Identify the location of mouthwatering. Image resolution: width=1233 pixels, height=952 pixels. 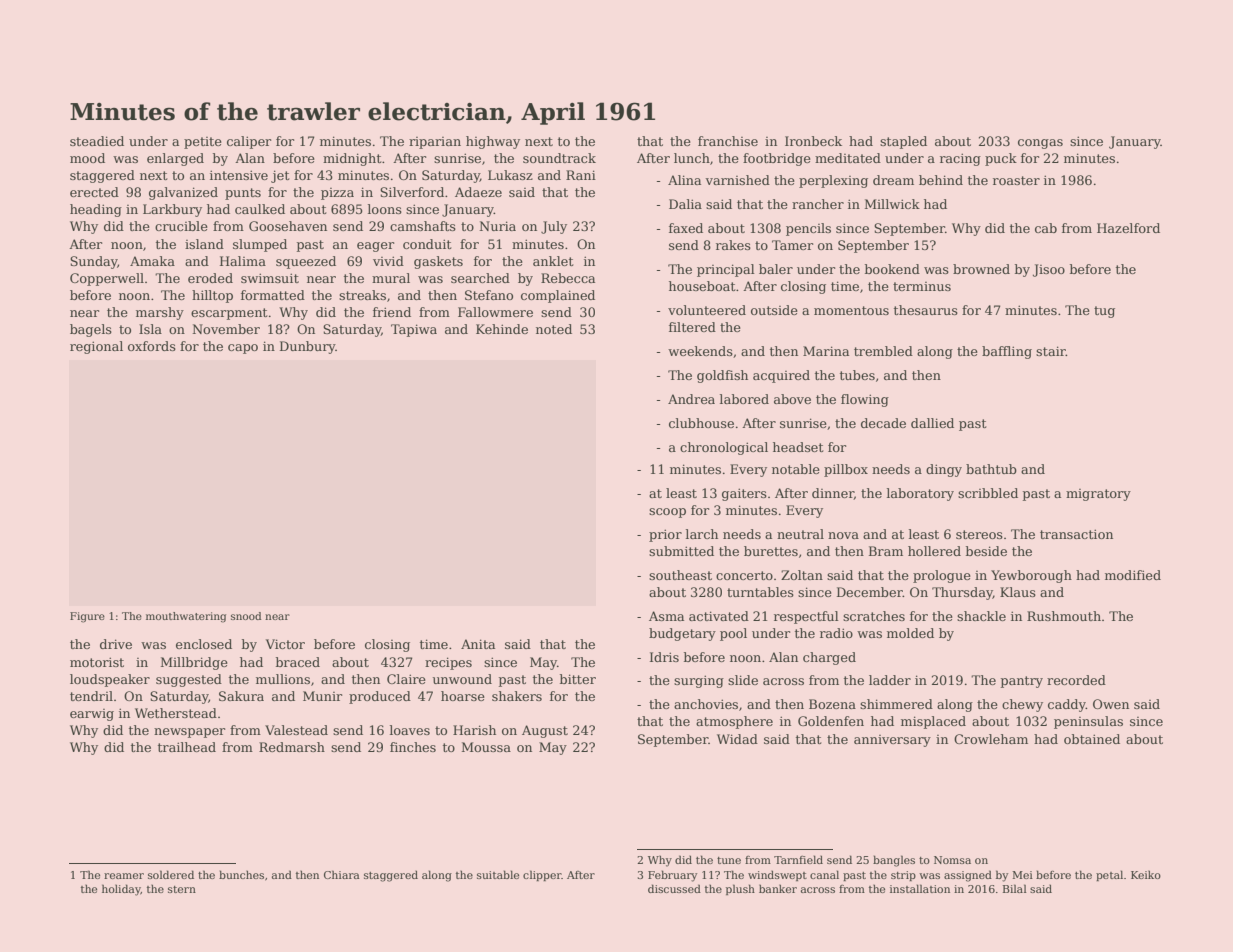
(186, 617).
